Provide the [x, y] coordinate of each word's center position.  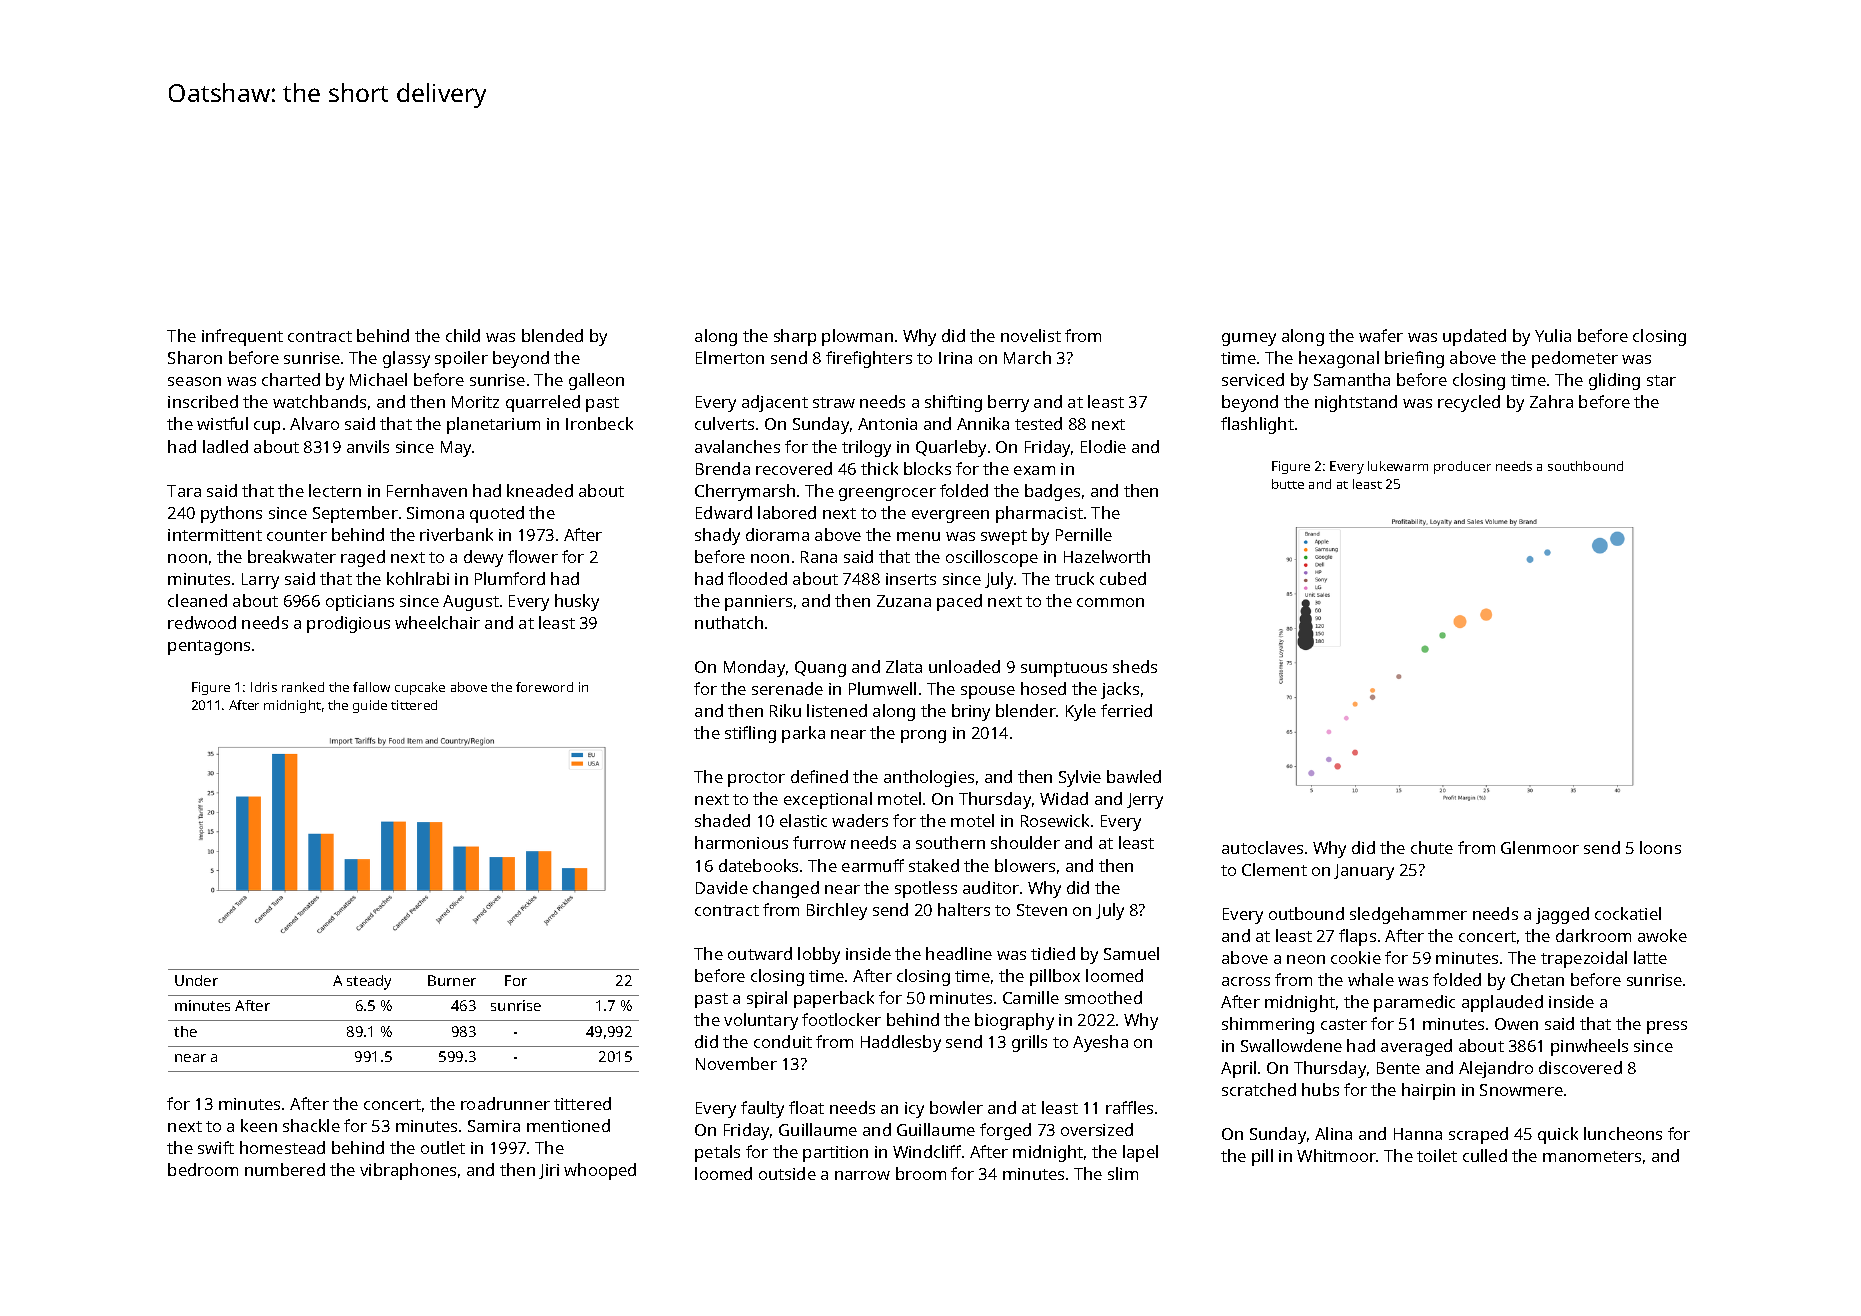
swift [216, 1147]
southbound [1585, 466]
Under [196, 980]
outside [787, 1173]
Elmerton [730, 357]
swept [1004, 537]
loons [1660, 847]
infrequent [242, 337]
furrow [819, 842]
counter [297, 535]
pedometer [1575, 359]
